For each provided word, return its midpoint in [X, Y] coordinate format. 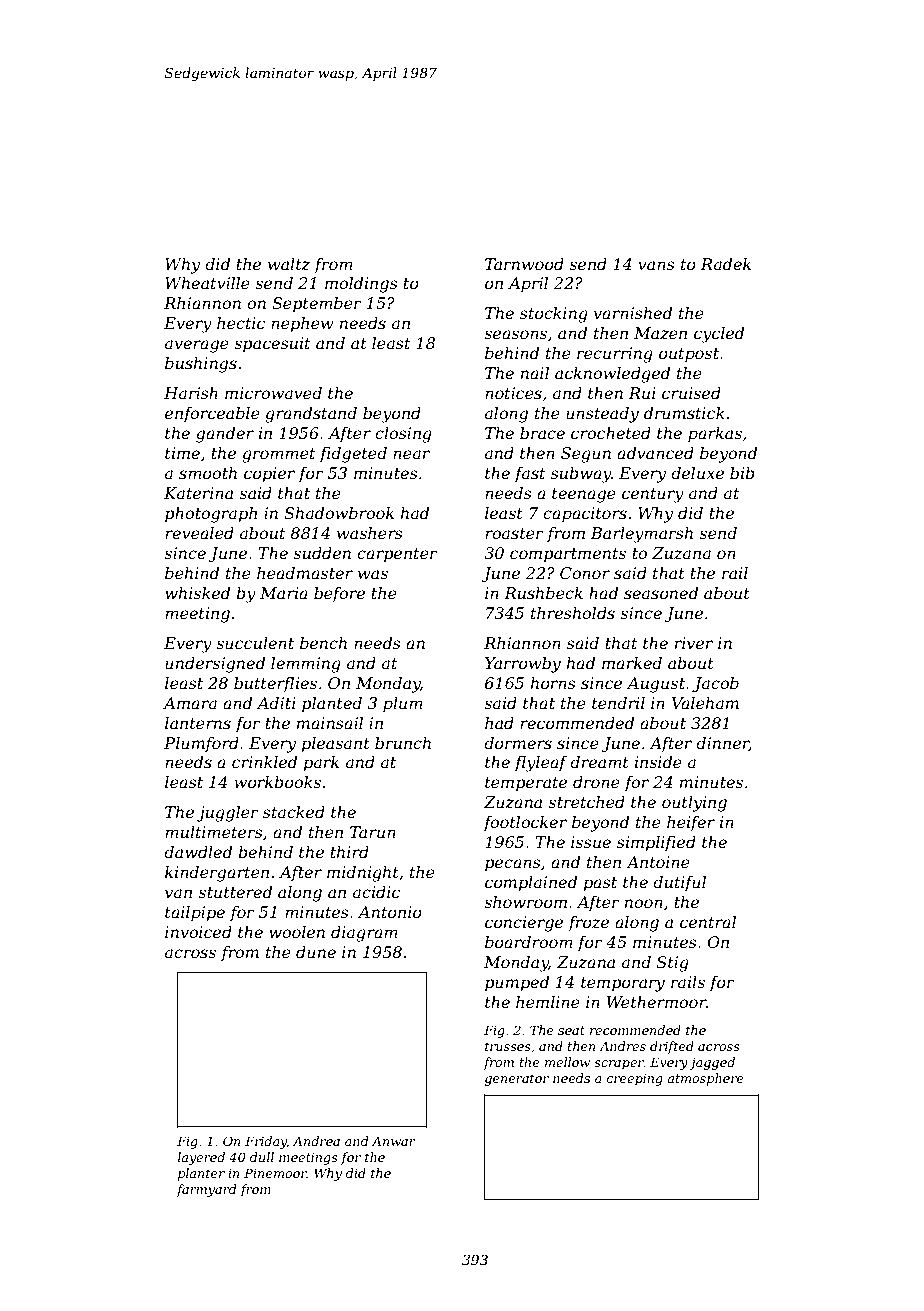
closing [403, 435]
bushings [201, 365]
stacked [294, 812]
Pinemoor [275, 1173]
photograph [211, 515]
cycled [719, 335]
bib [742, 473]
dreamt [599, 762]
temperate [526, 784]
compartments [568, 555]
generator [517, 1080]
